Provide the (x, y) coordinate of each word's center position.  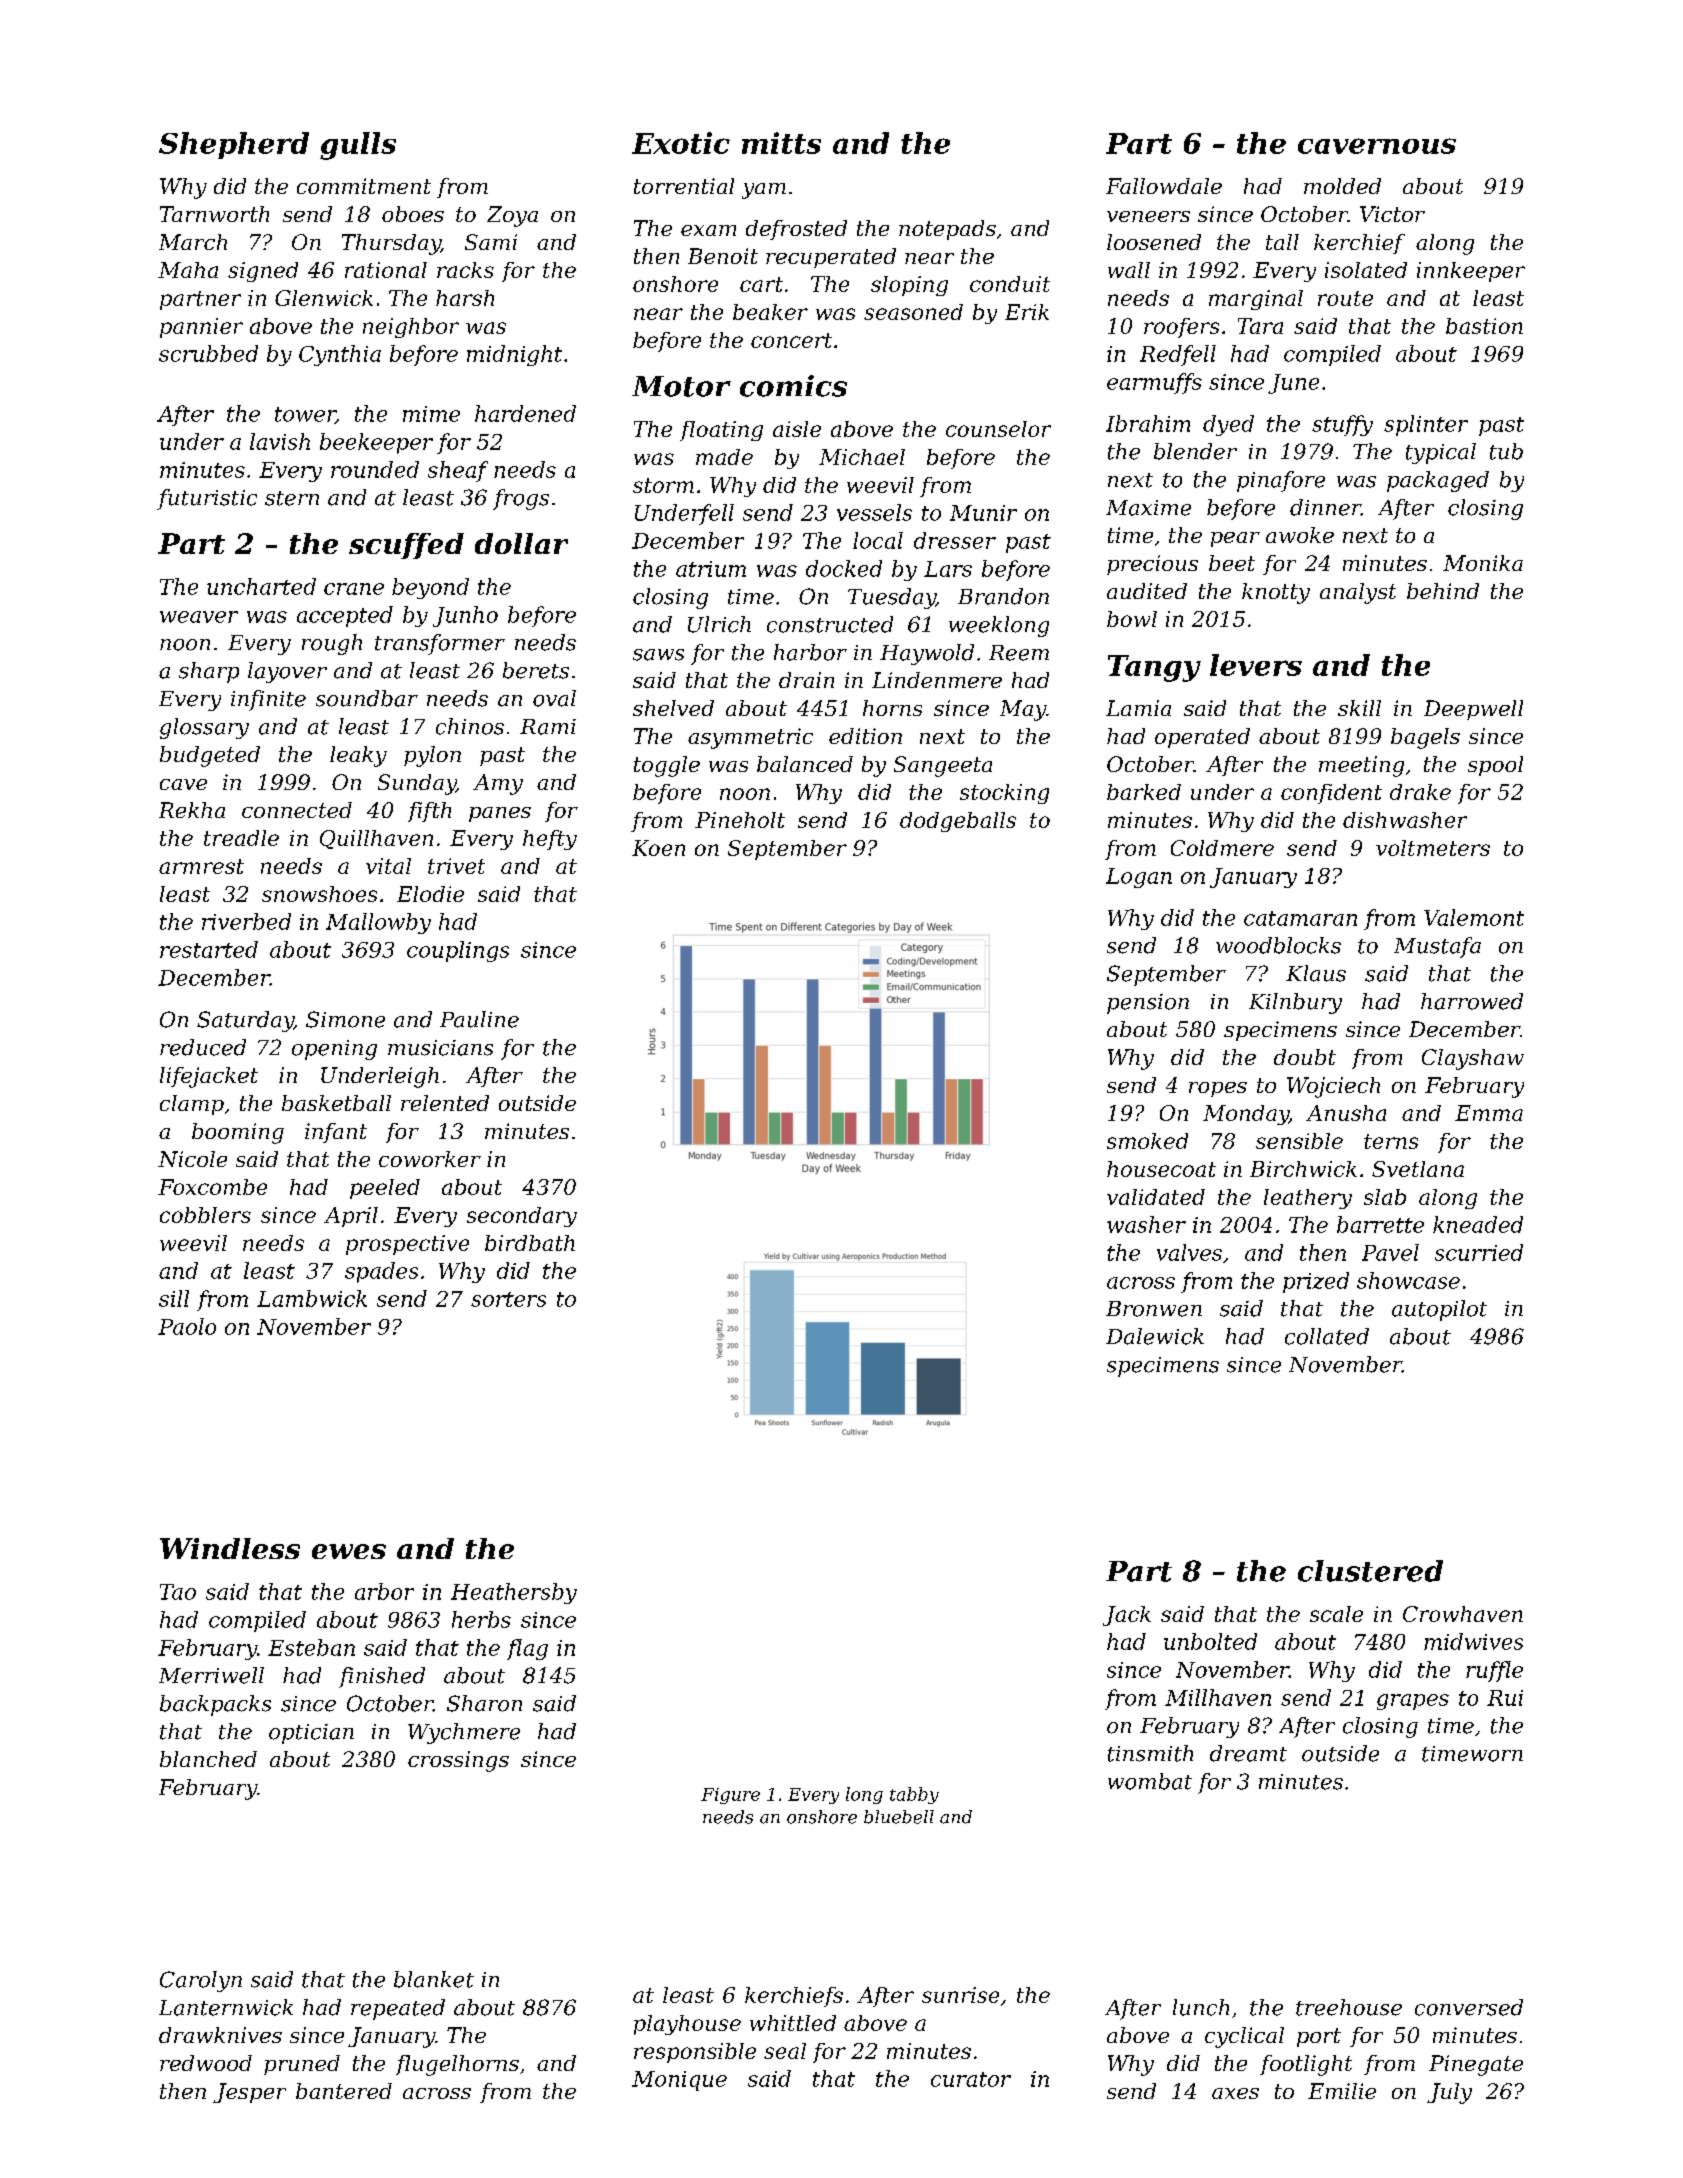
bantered (344, 2091)
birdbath (530, 1243)
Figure (730, 1796)
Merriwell (211, 1675)
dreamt (1248, 1753)
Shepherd (234, 145)
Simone (345, 1019)
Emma (1489, 1113)
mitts (781, 143)
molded (1342, 186)
